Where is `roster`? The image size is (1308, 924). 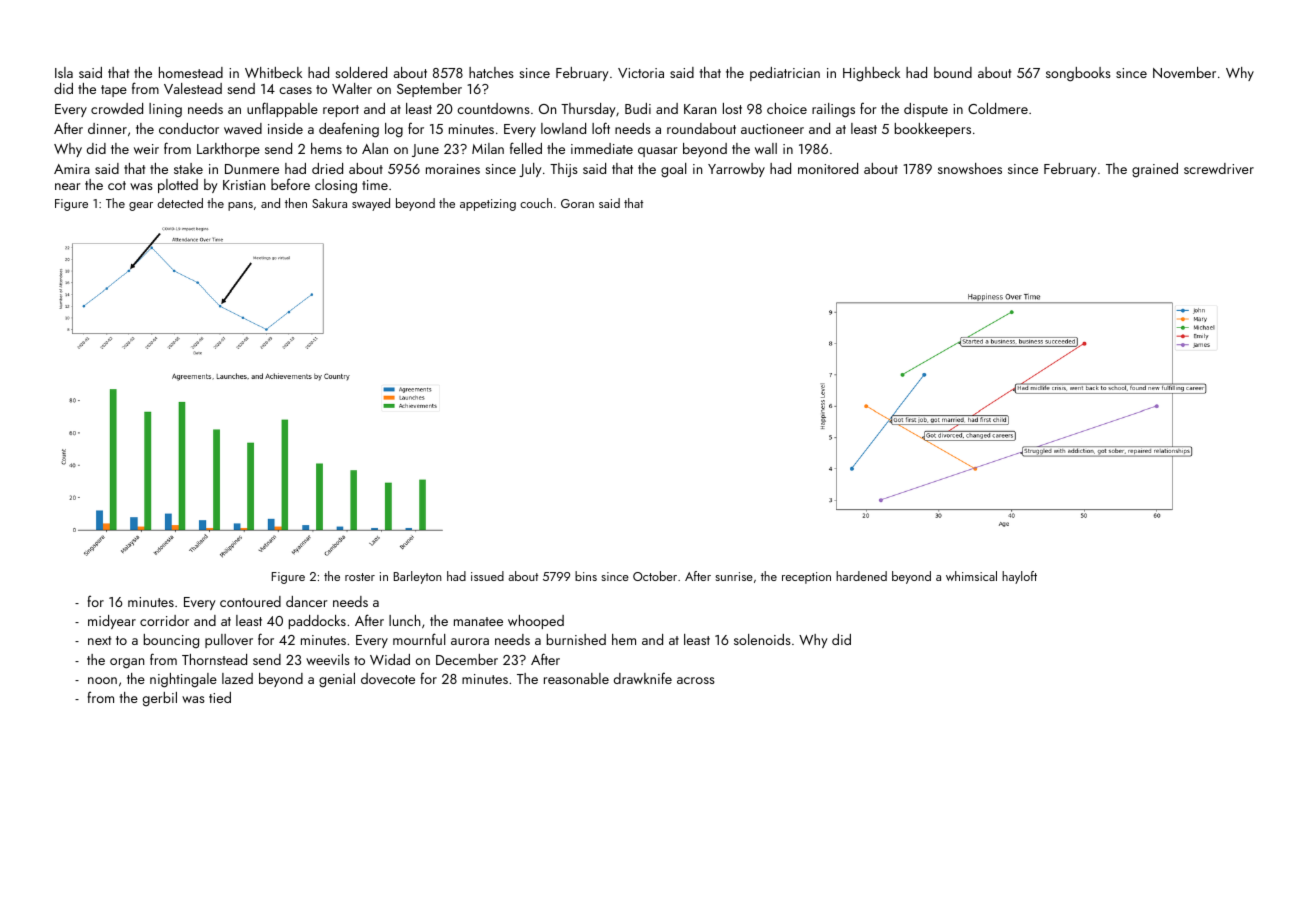
roster is located at coordinates (360, 577).
